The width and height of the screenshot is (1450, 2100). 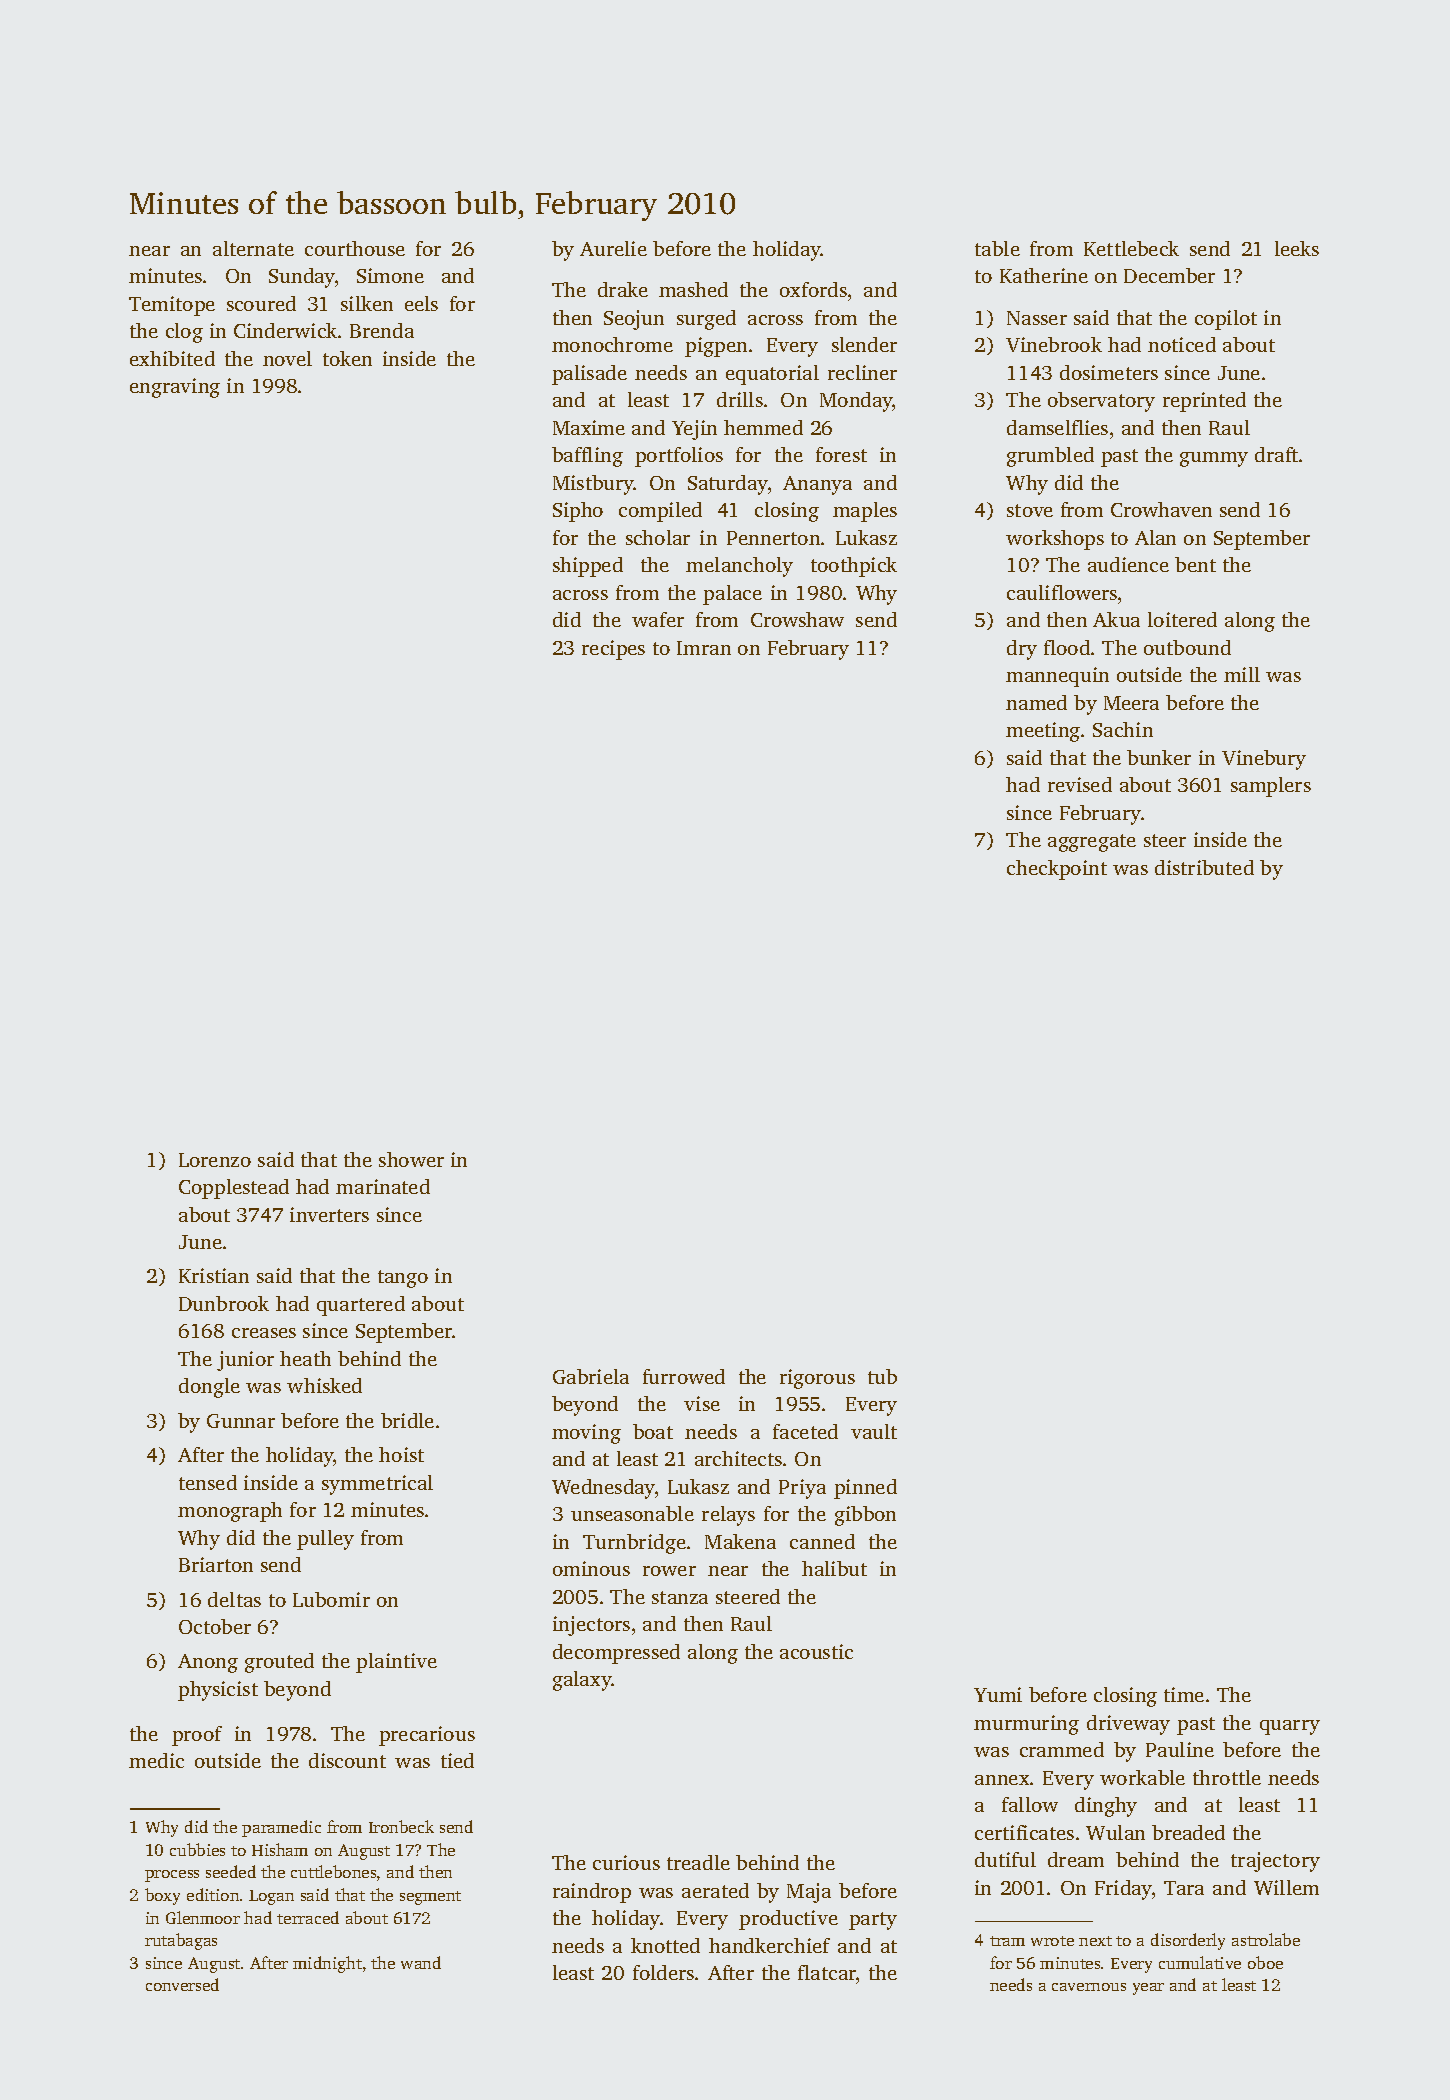 What do you see at coordinates (305, 1358) in the screenshot?
I see `heath` at bounding box center [305, 1358].
